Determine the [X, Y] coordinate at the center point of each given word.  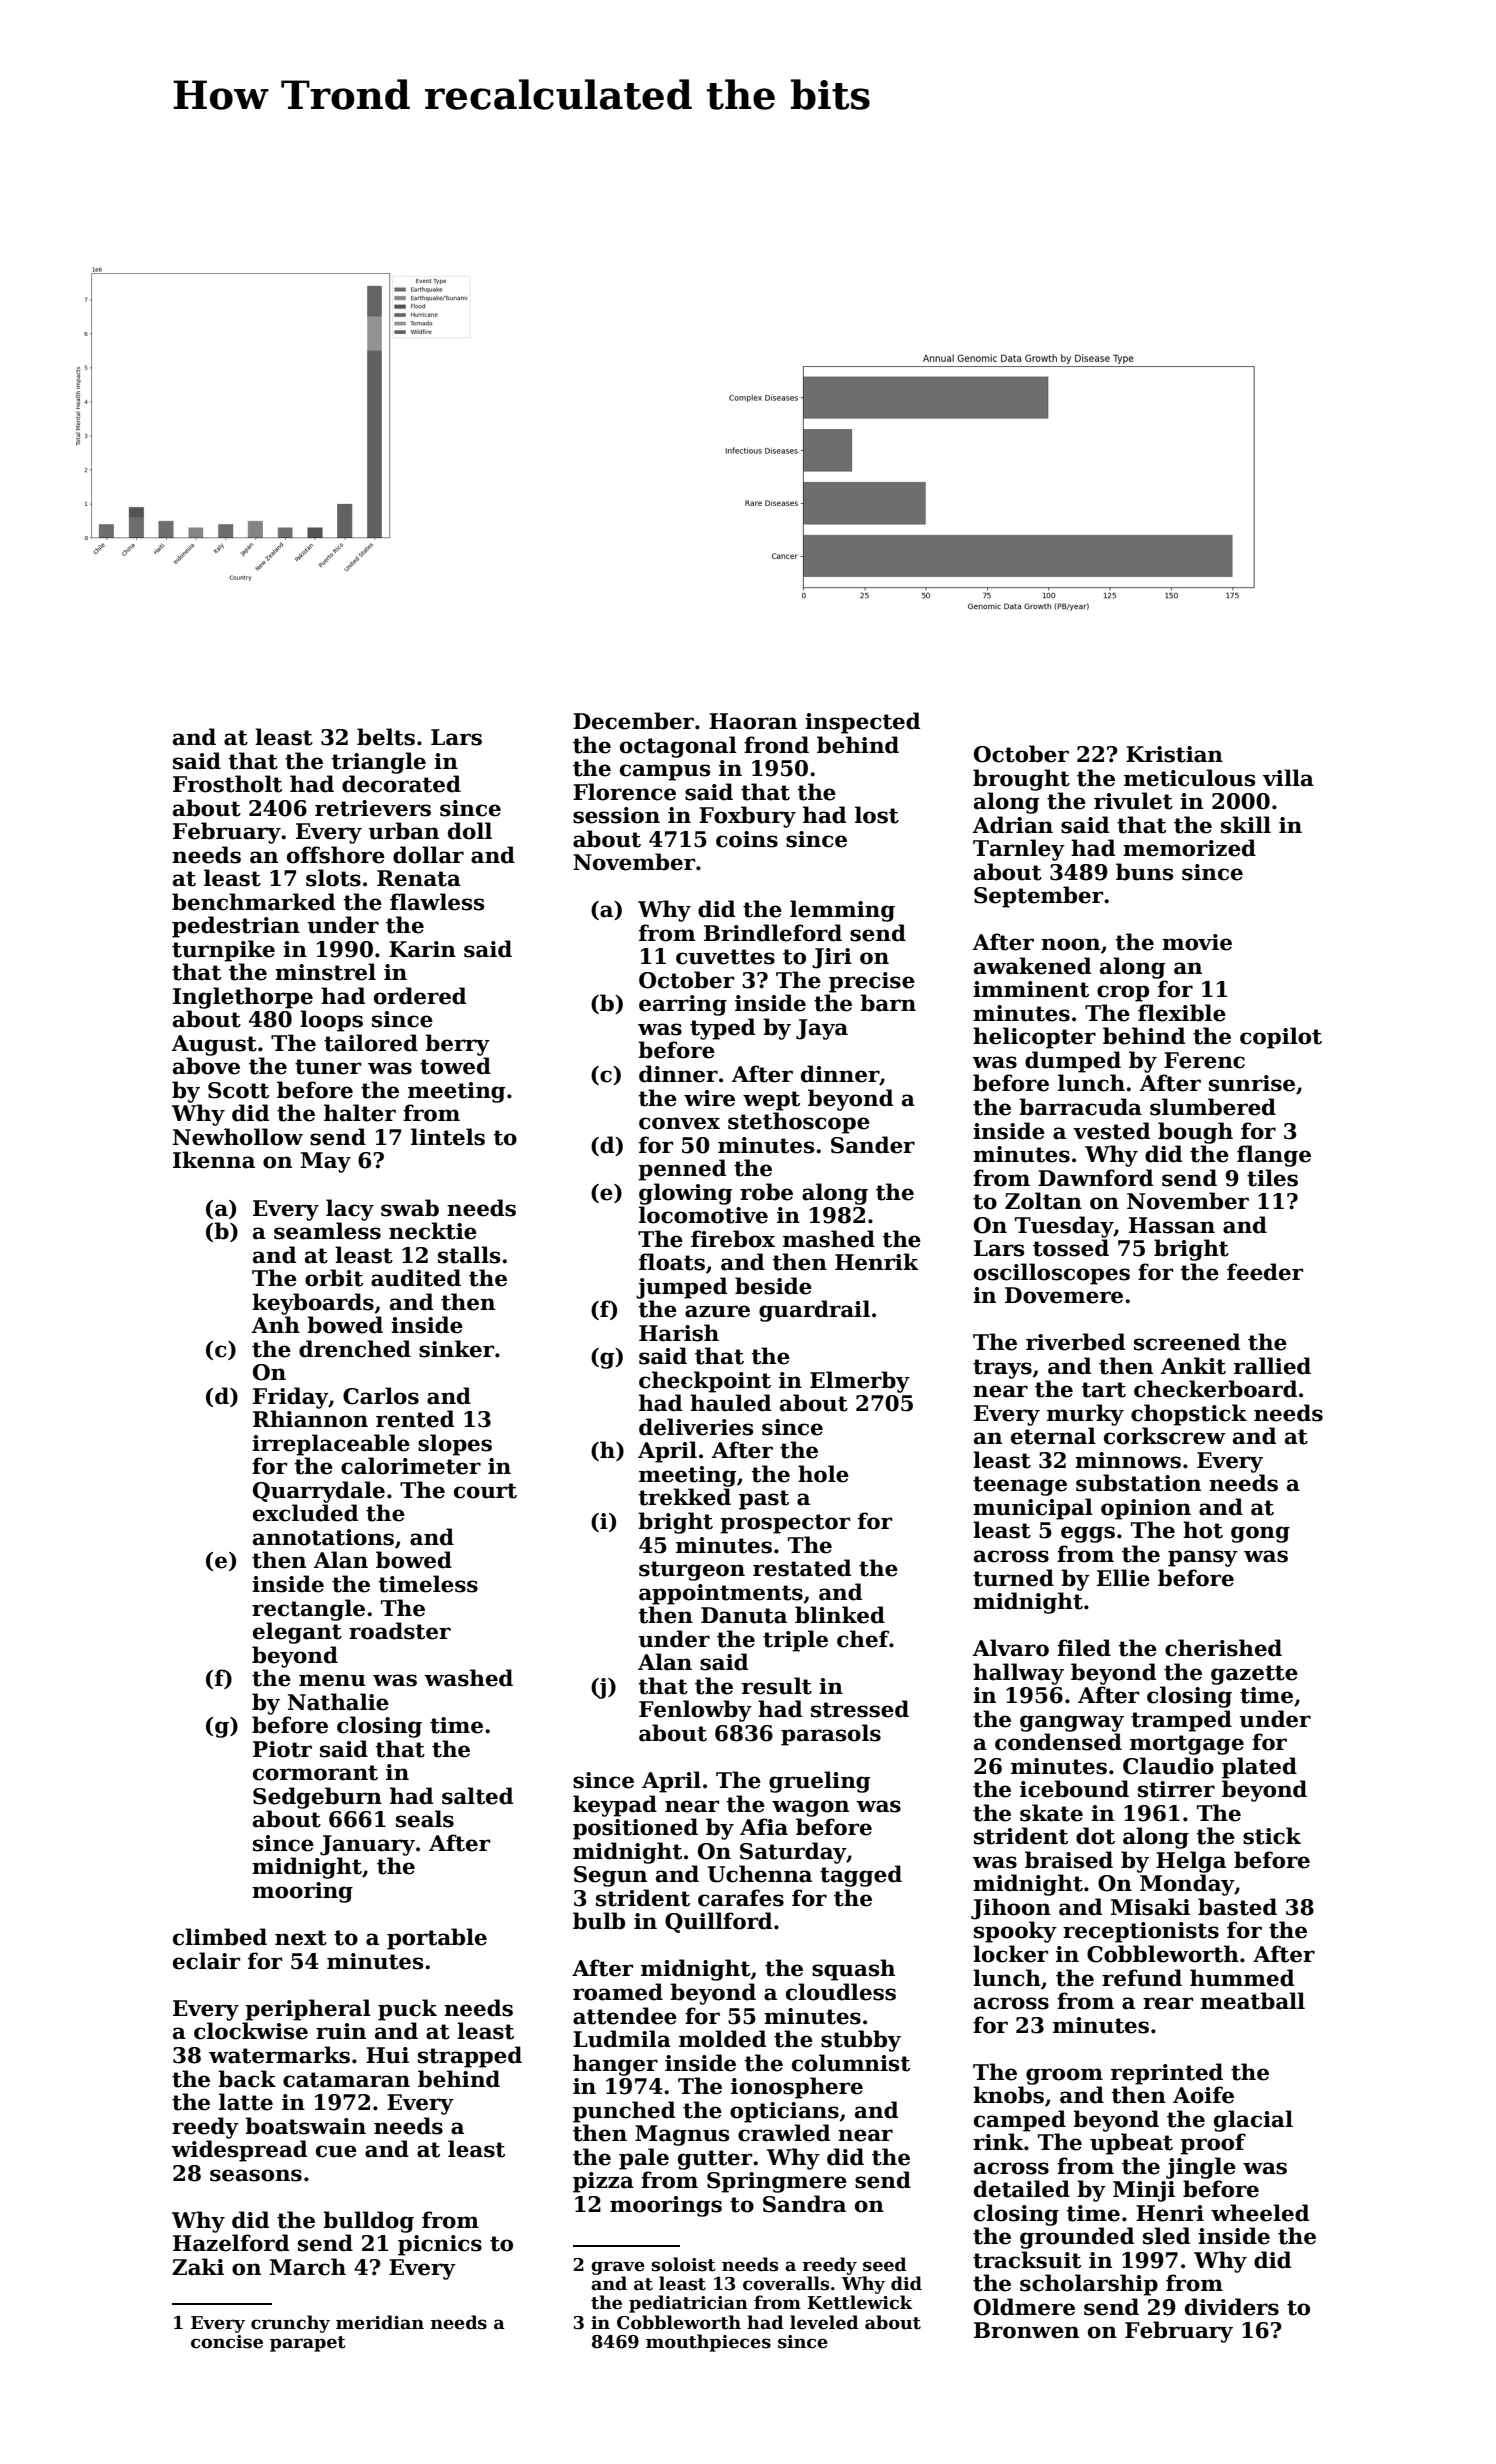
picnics [440, 2245]
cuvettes [725, 957]
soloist [683, 2264]
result [777, 1686]
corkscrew [1165, 1436]
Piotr [282, 1749]
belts [386, 737]
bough [1195, 1133]
